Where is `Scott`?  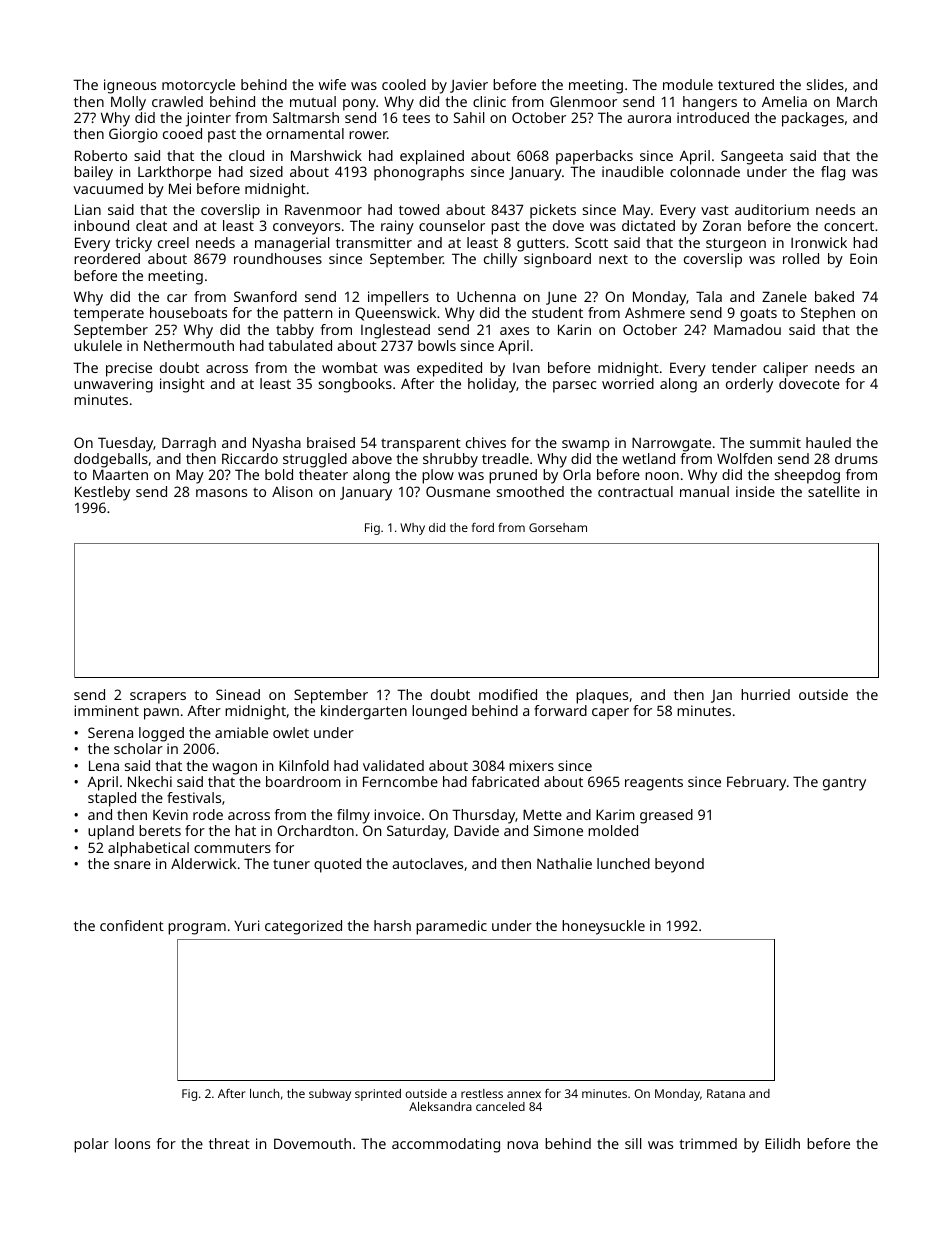 Scott is located at coordinates (591, 242).
